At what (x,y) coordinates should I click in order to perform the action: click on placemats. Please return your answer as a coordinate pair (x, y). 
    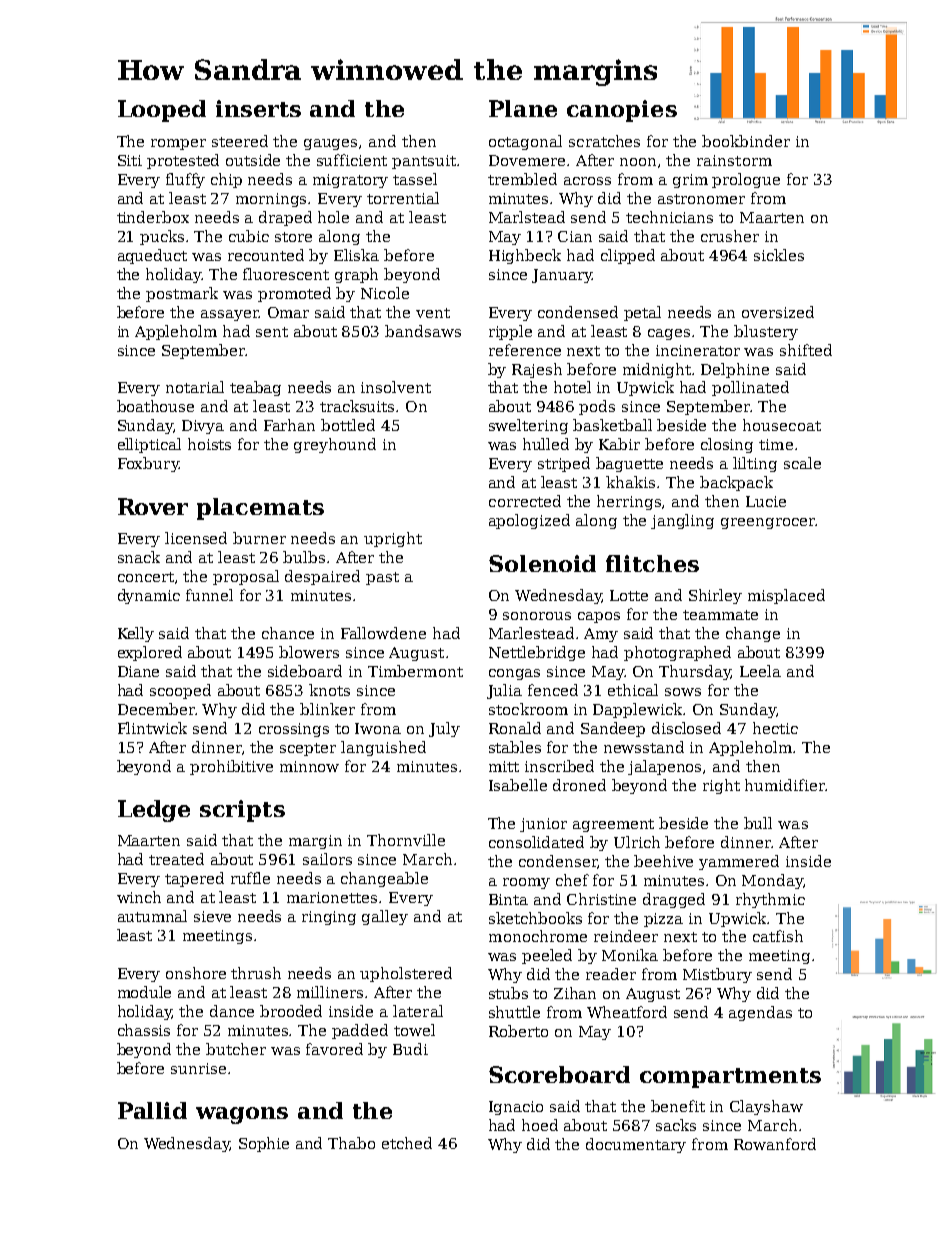
    Looking at the image, I should click on (260, 509).
